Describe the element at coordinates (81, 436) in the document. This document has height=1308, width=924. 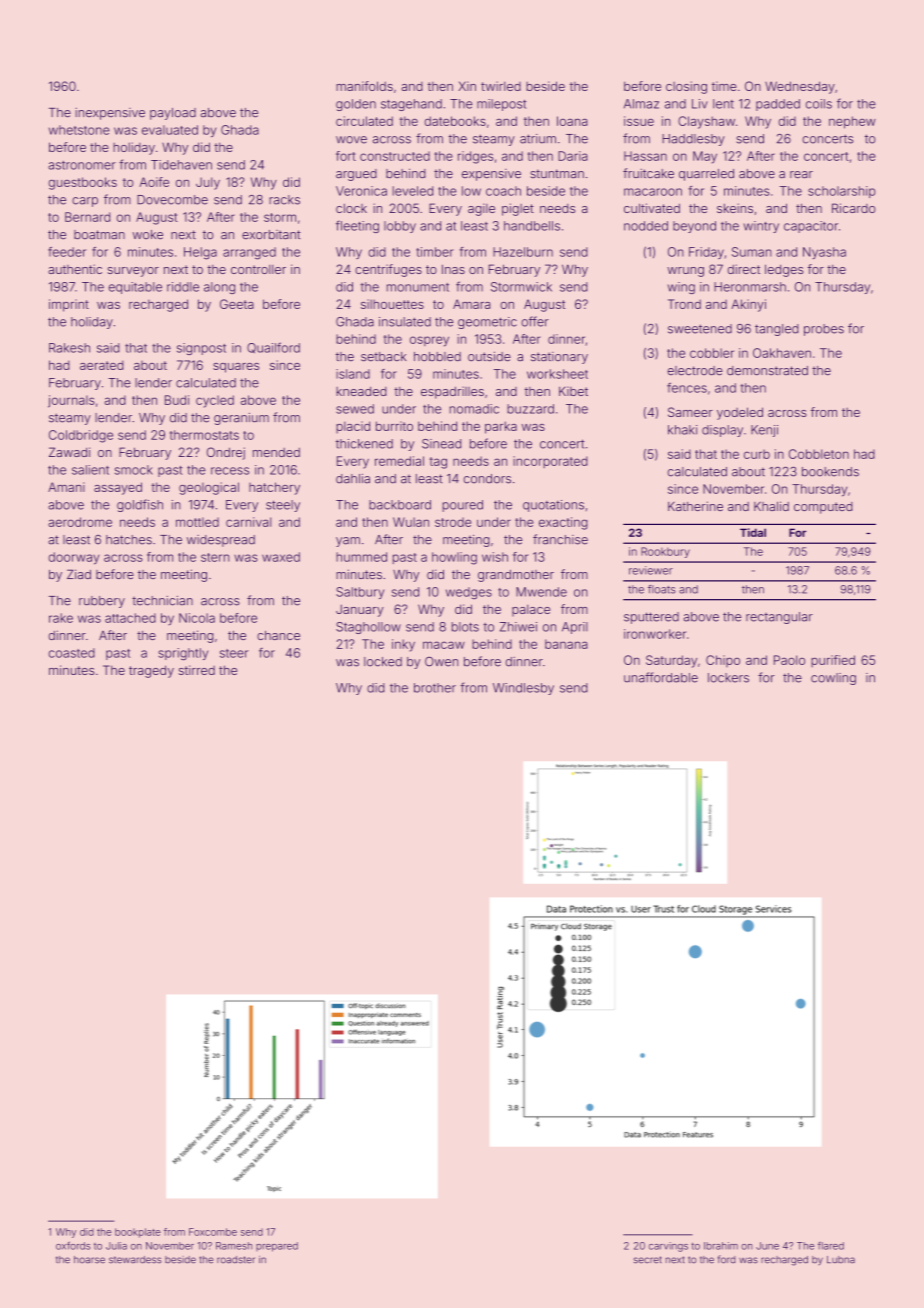
I see `Coldbridge` at that location.
